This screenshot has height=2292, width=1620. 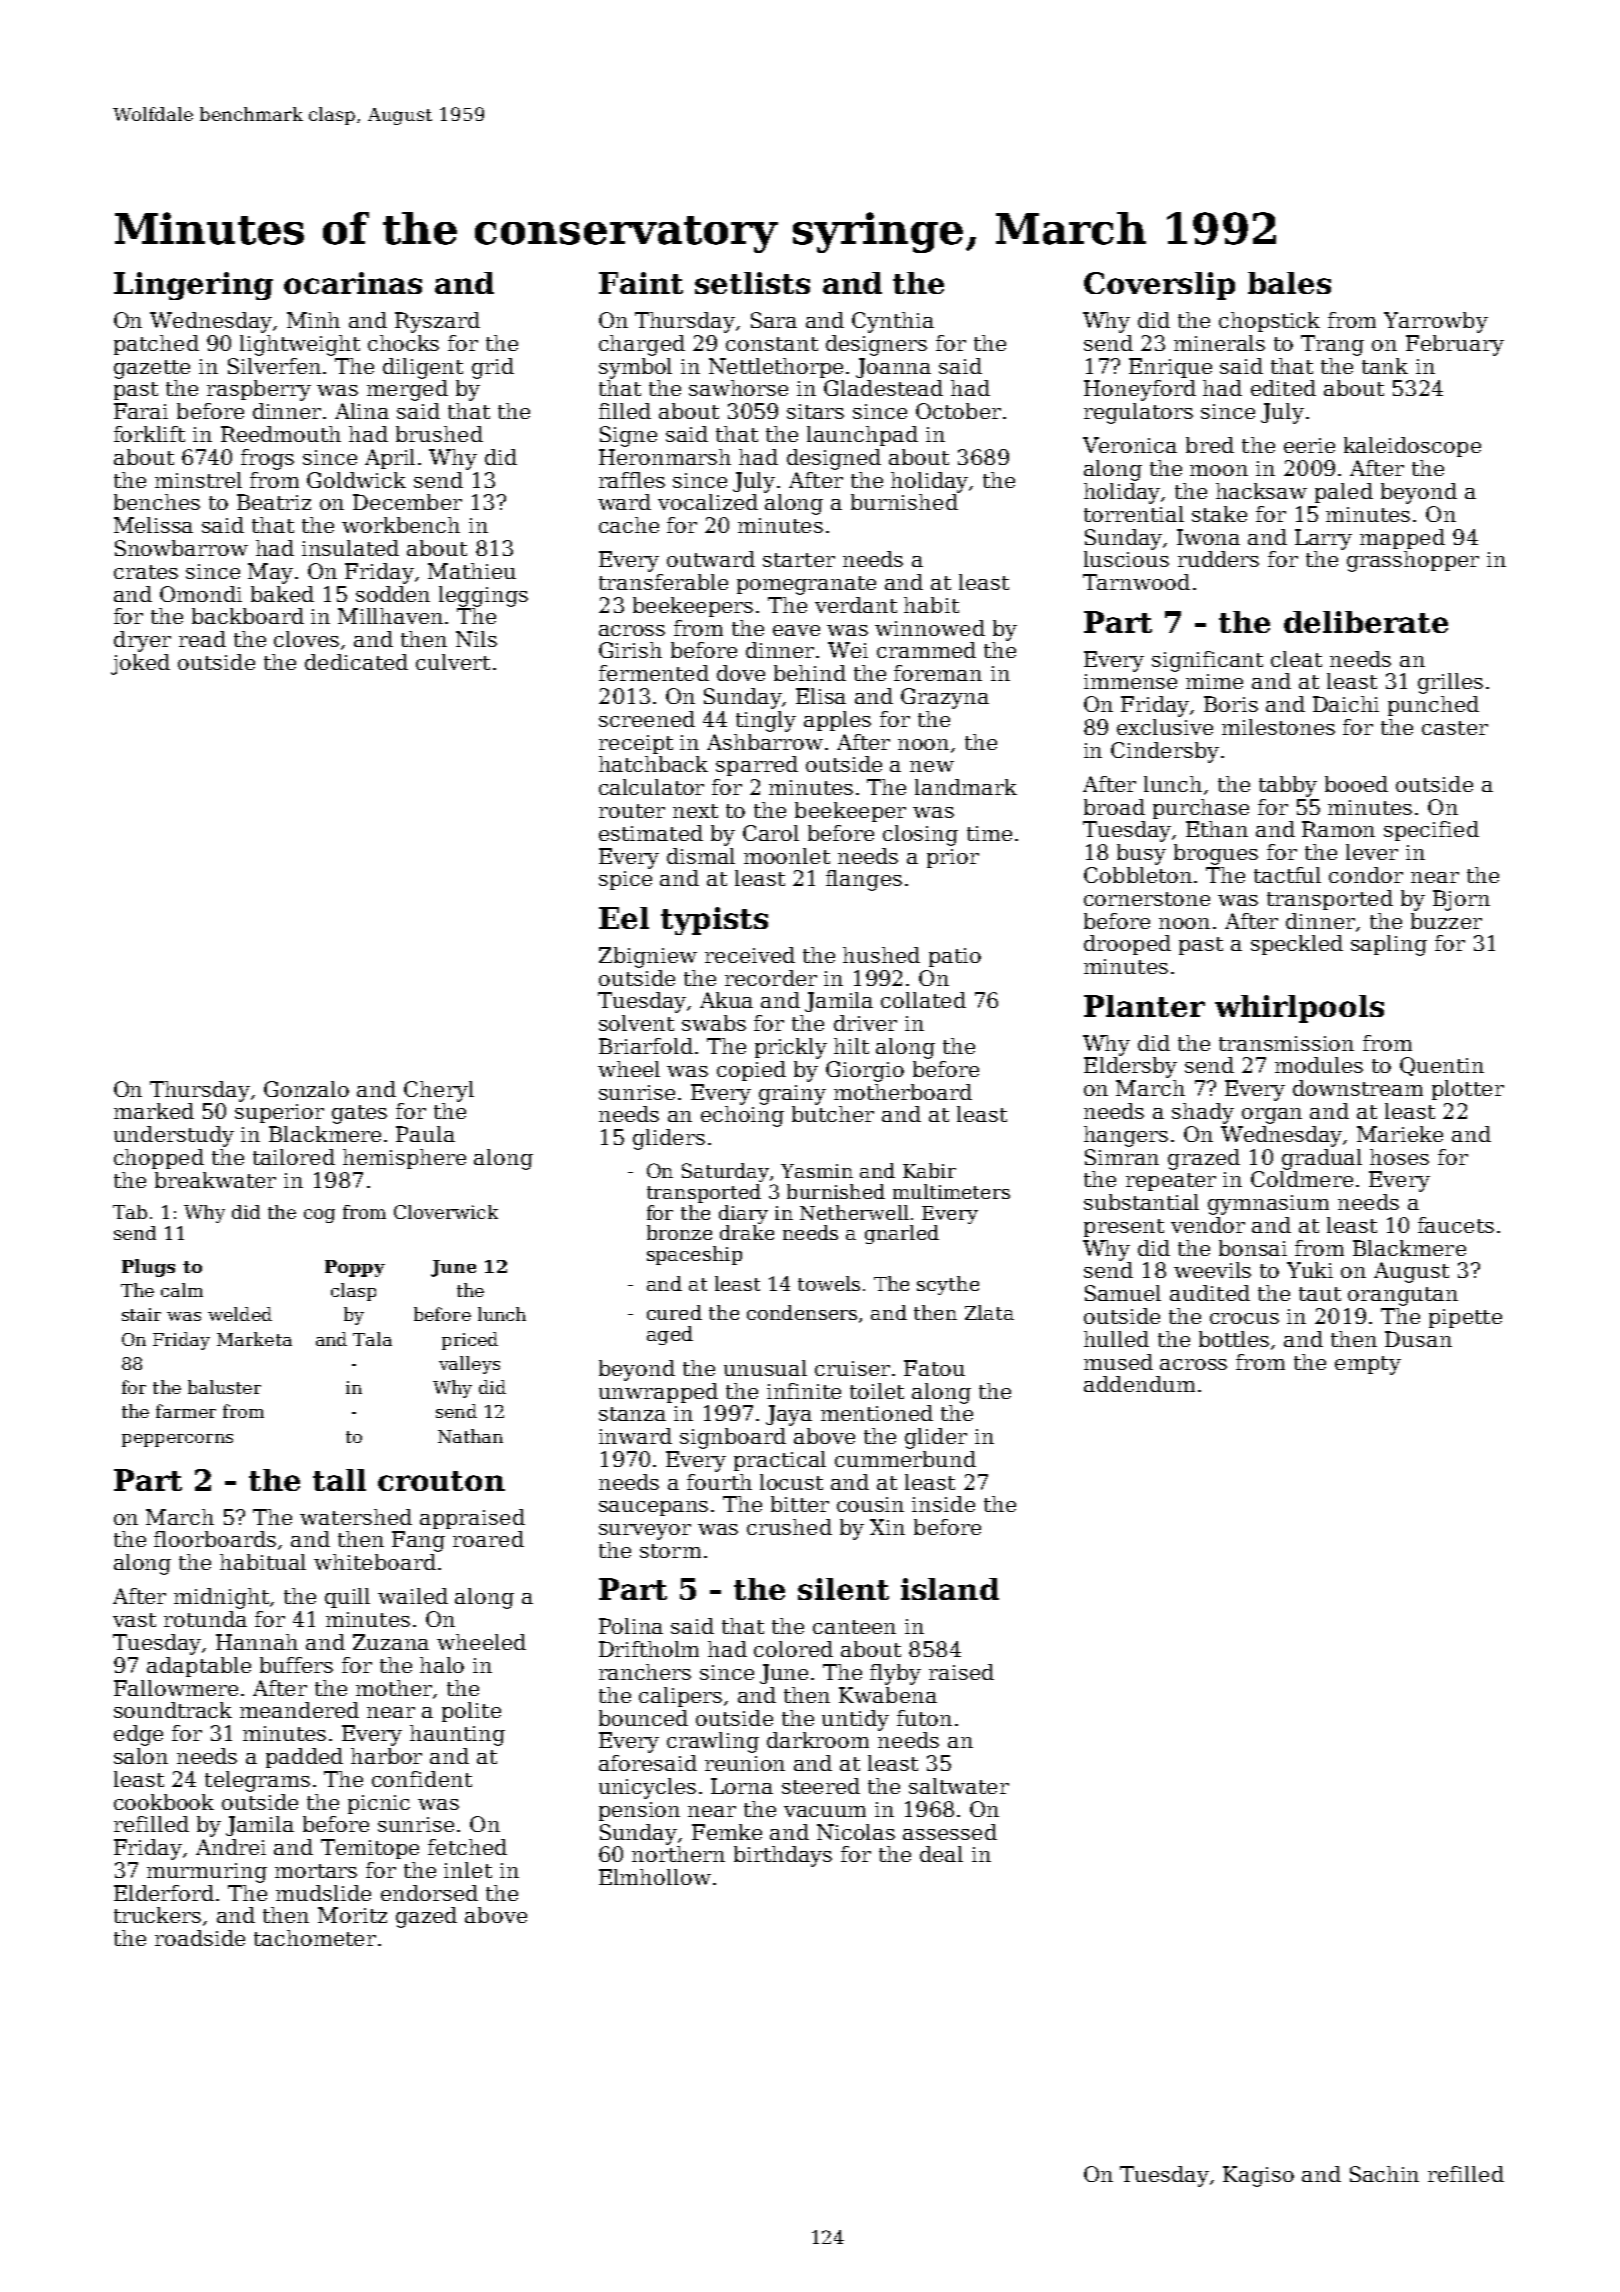 What do you see at coordinates (140, 664) in the screenshot?
I see `joked` at bounding box center [140, 664].
